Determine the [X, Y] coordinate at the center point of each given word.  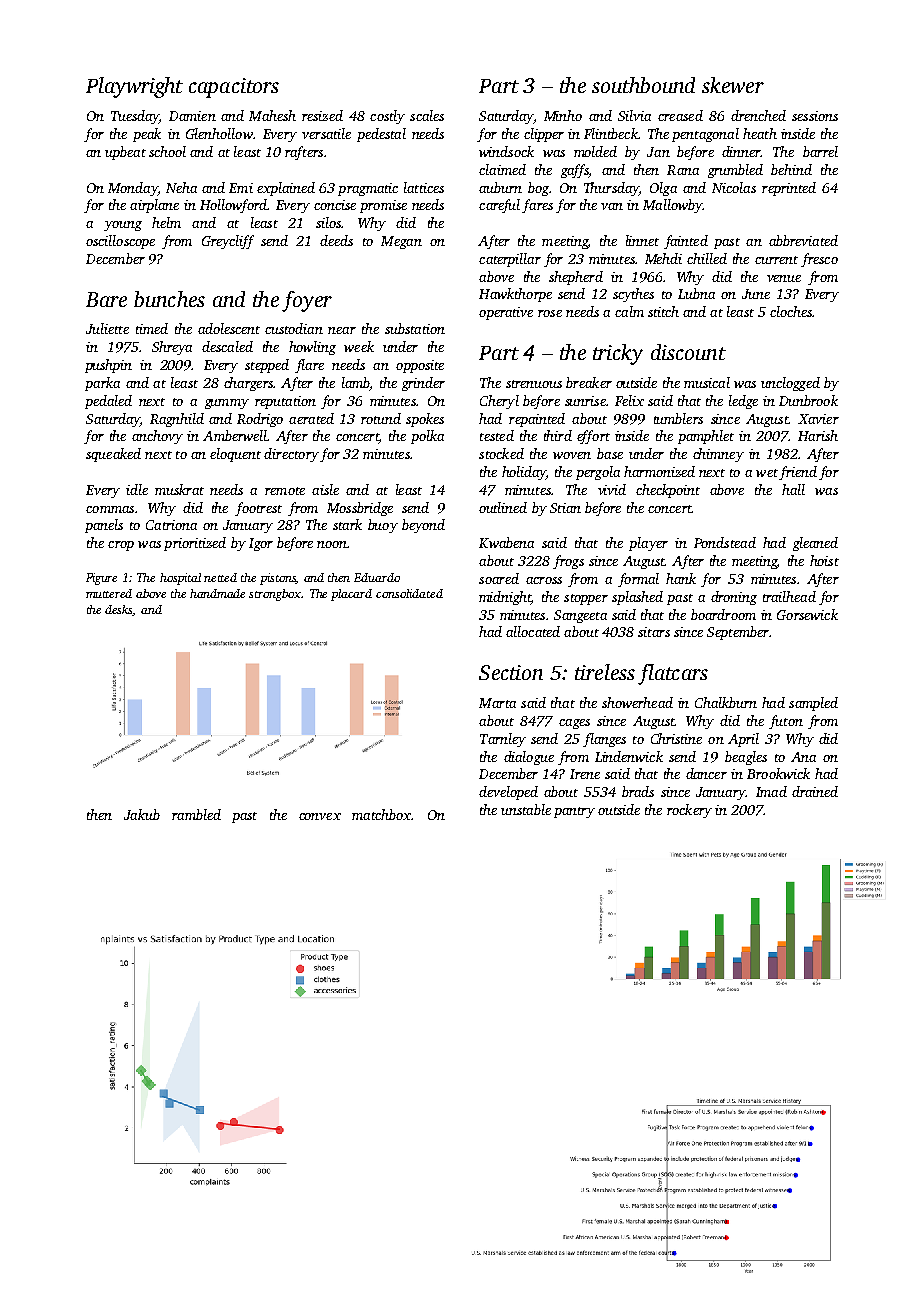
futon [786, 722]
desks [119, 610]
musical [707, 382]
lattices [424, 187]
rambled [196, 814]
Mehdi [663, 258]
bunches [169, 299]
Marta [497, 703]
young [123, 226]
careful [499, 206]
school [167, 151]
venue [784, 278]
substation [415, 328]
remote [285, 491]
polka [427, 437]
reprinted [789, 189]
